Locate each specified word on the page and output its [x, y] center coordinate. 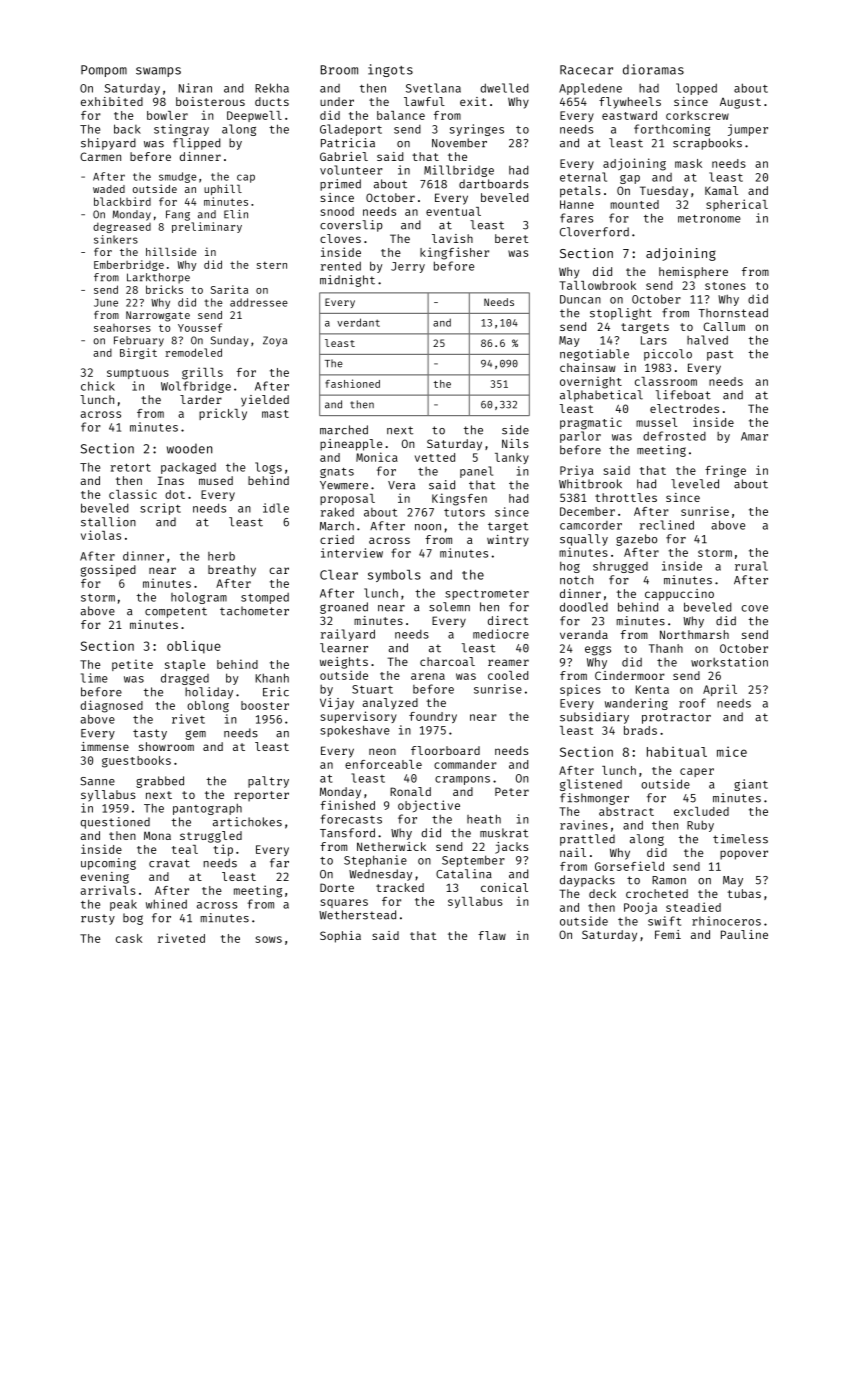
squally [584, 540]
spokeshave [355, 731]
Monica [377, 457]
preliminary [207, 227]
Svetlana [433, 88]
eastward [629, 115]
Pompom [104, 71]
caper [697, 772]
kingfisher [454, 253]
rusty [98, 919]
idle [276, 508]
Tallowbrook [597, 285]
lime [94, 678]
